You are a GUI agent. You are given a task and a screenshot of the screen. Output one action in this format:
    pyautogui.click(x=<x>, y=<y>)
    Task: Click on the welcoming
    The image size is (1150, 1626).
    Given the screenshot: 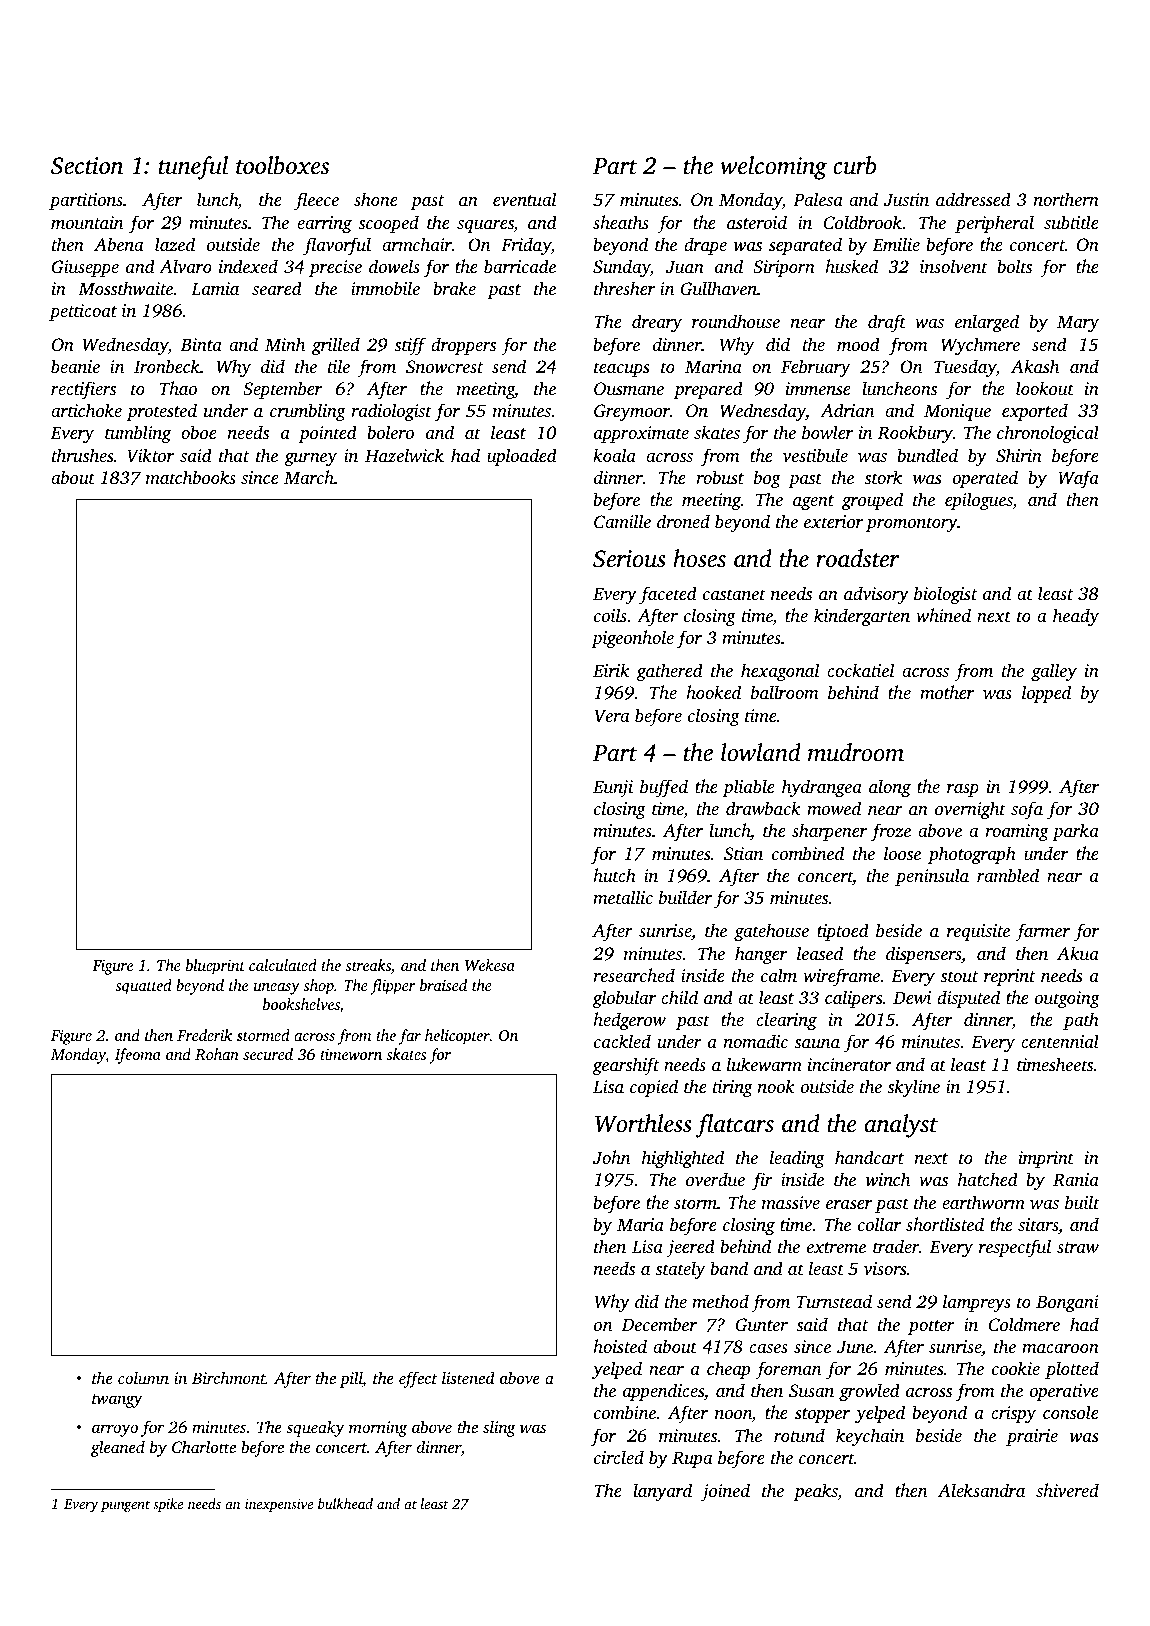 What is the action you would take?
    pyautogui.click(x=773, y=168)
